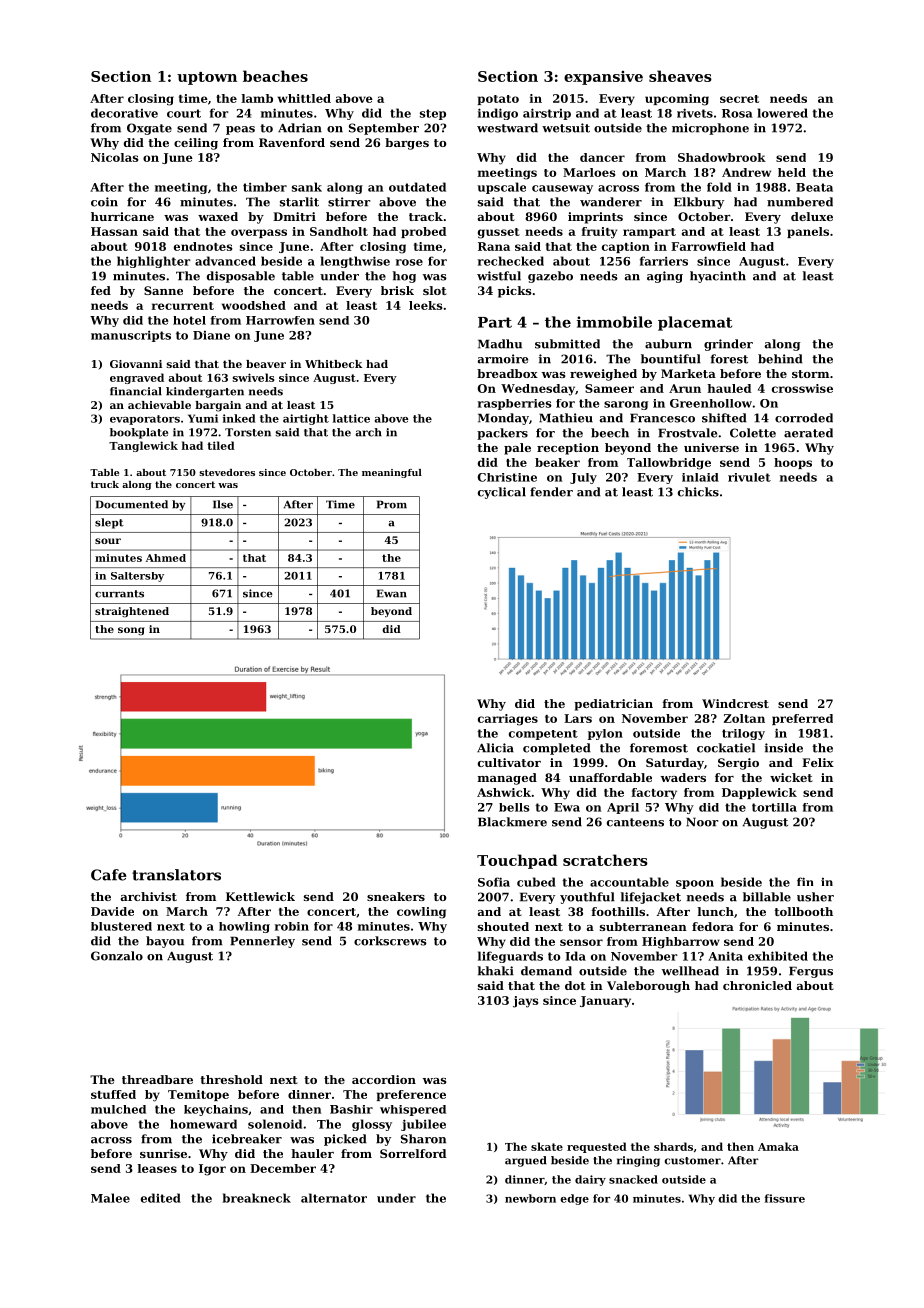 This image has width=924, height=1308. Describe the element at coordinates (349, 202) in the image. I see `stirrer` at that location.
